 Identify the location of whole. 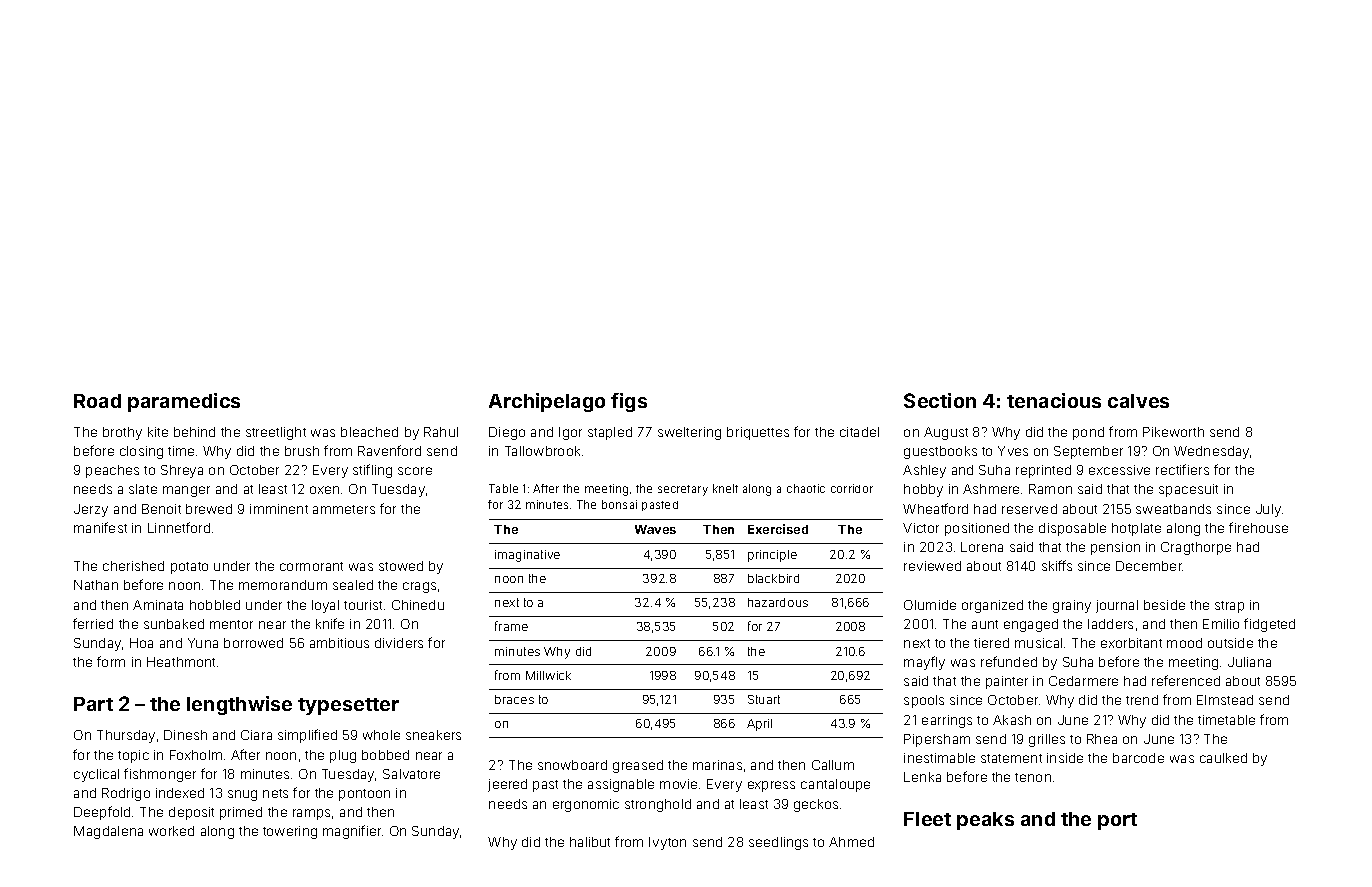
(381, 735).
